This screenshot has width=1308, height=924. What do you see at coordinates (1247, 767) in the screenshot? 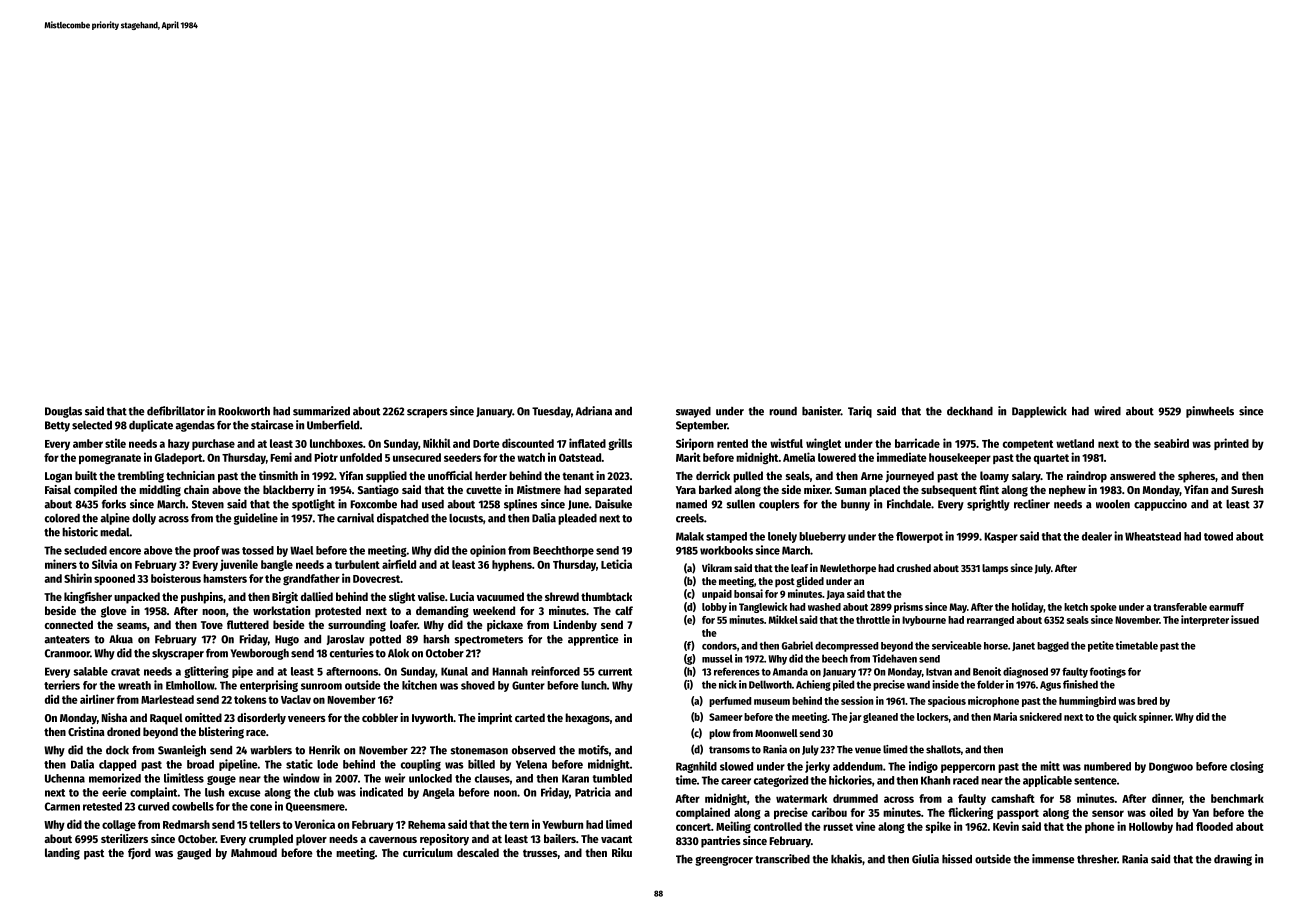
I see `closing` at bounding box center [1247, 767].
